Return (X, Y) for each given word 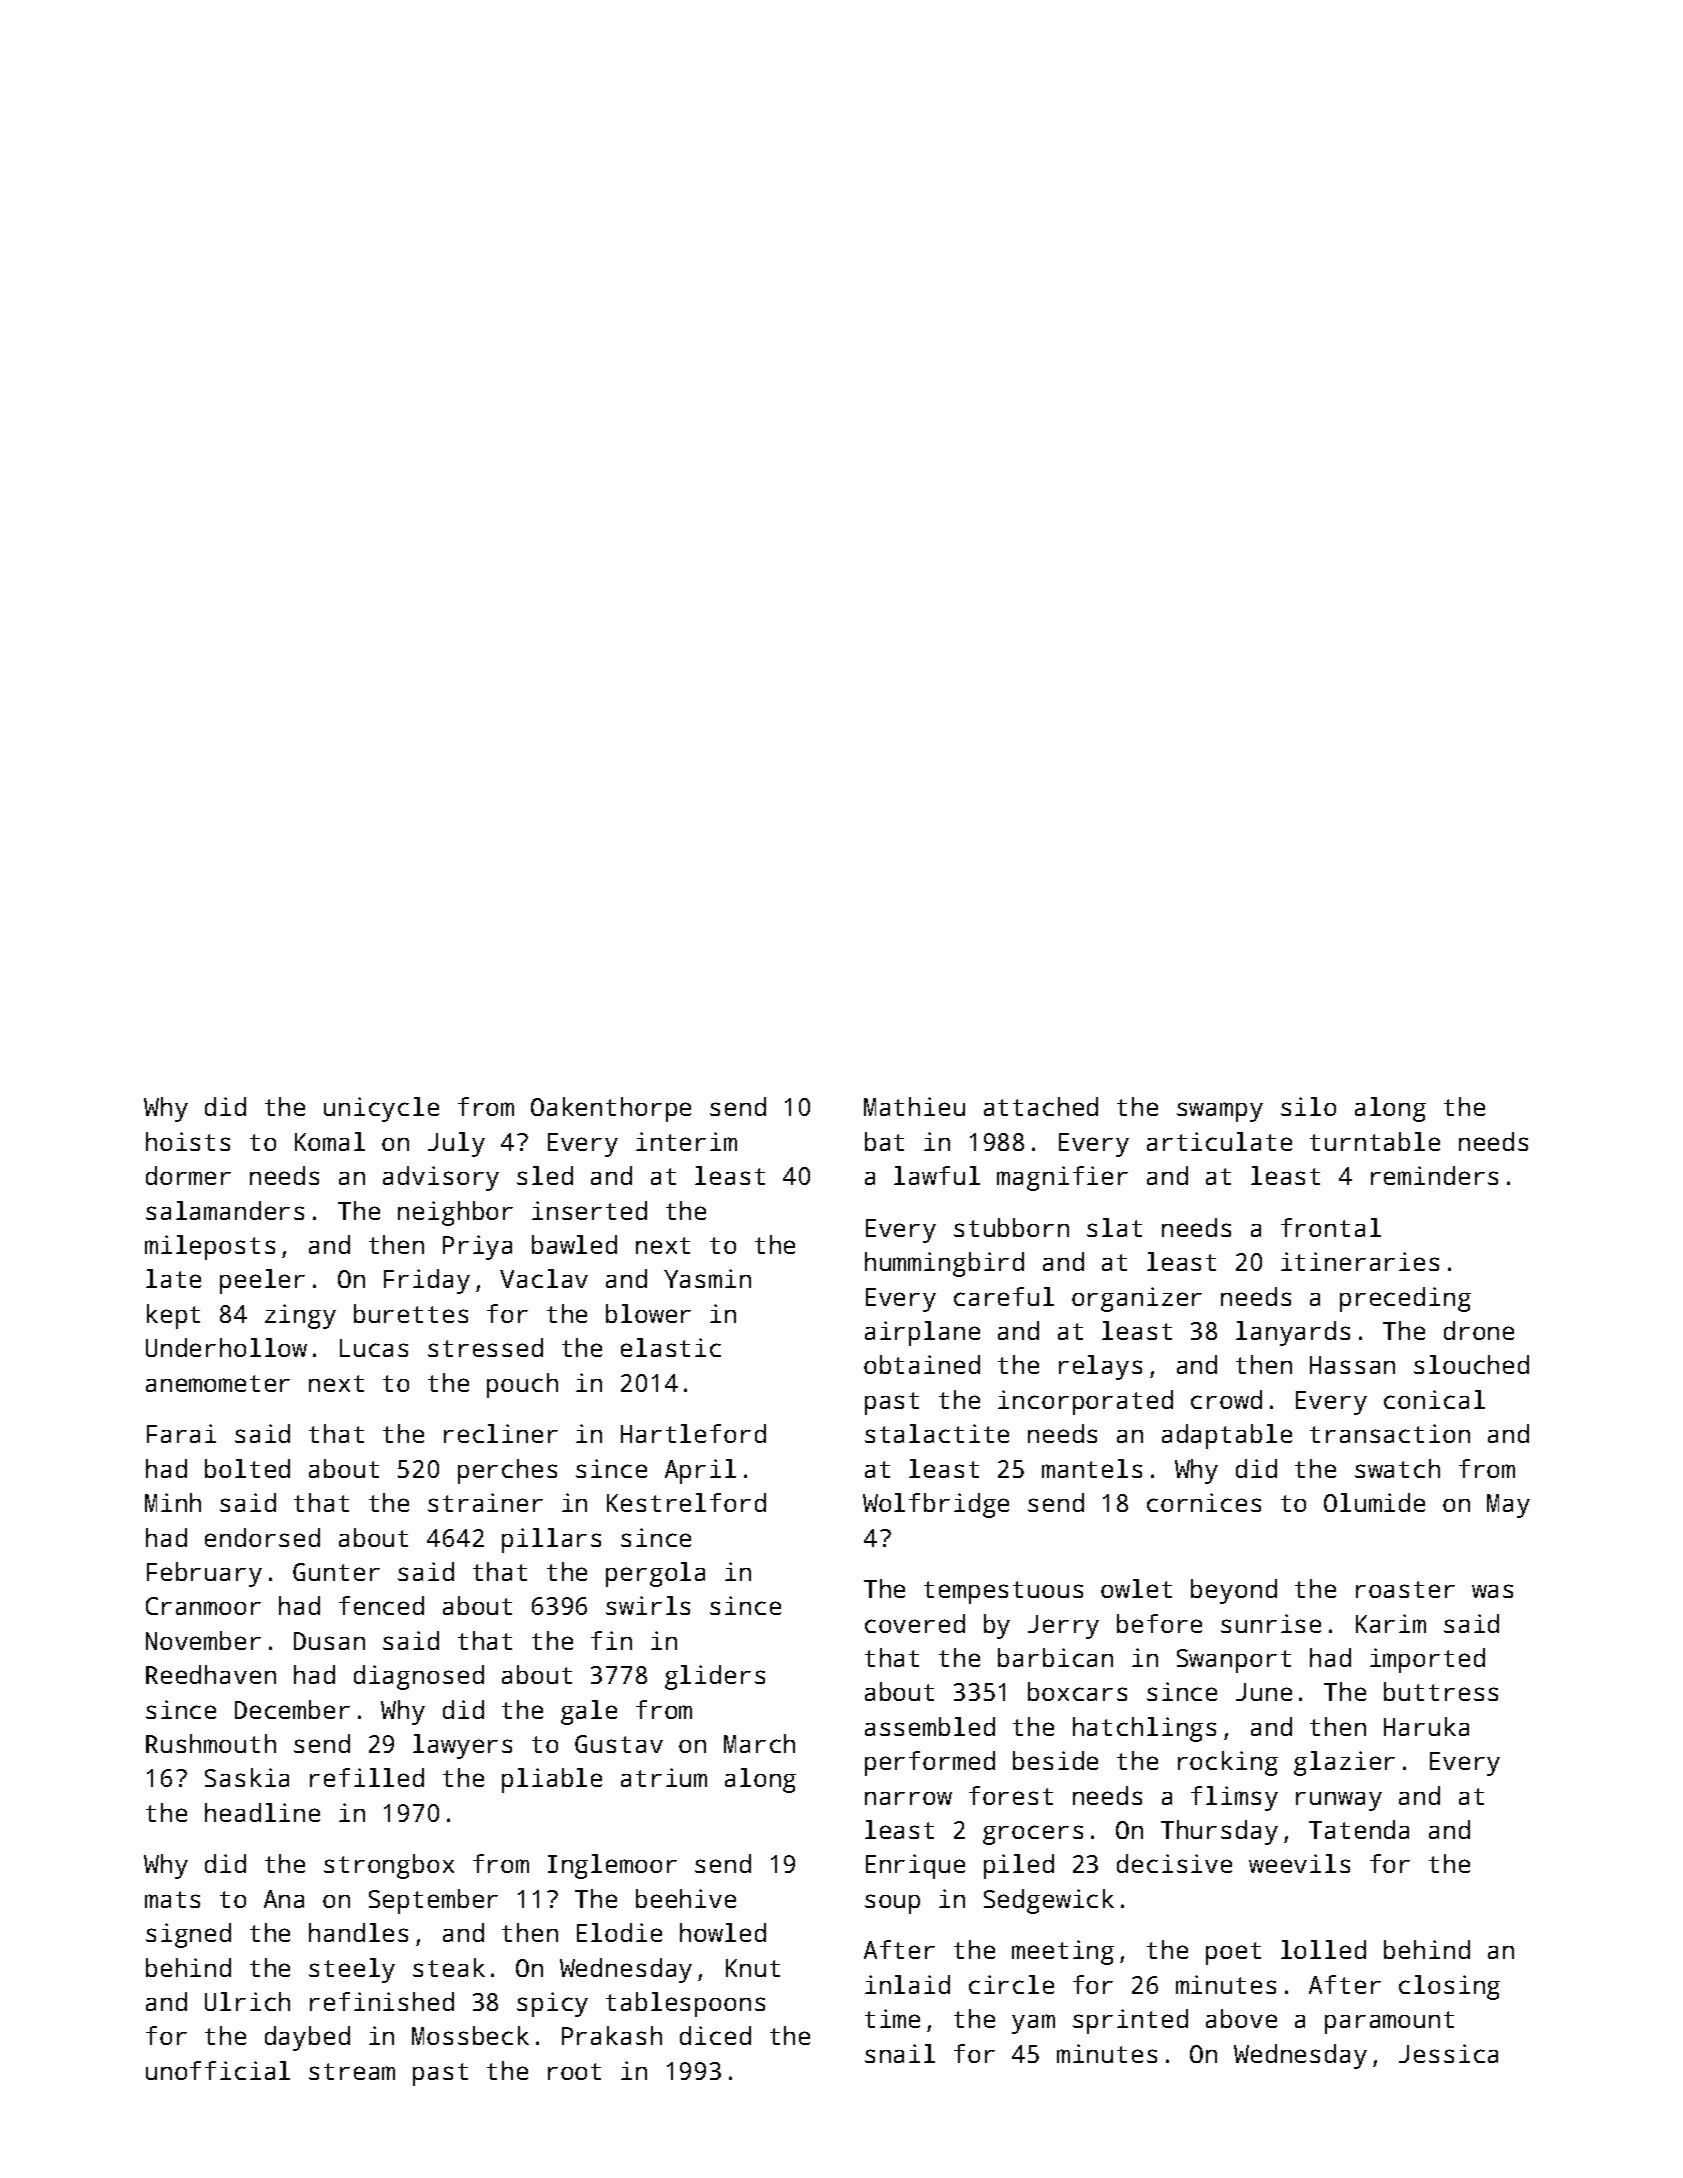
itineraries (1360, 1261)
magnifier (1062, 1178)
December (292, 1709)
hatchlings (1144, 1729)
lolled (1323, 1949)
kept (173, 1316)
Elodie (619, 1932)
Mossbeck (470, 2035)
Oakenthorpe (611, 1109)
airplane (922, 1333)
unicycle (381, 1109)
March (759, 1743)
